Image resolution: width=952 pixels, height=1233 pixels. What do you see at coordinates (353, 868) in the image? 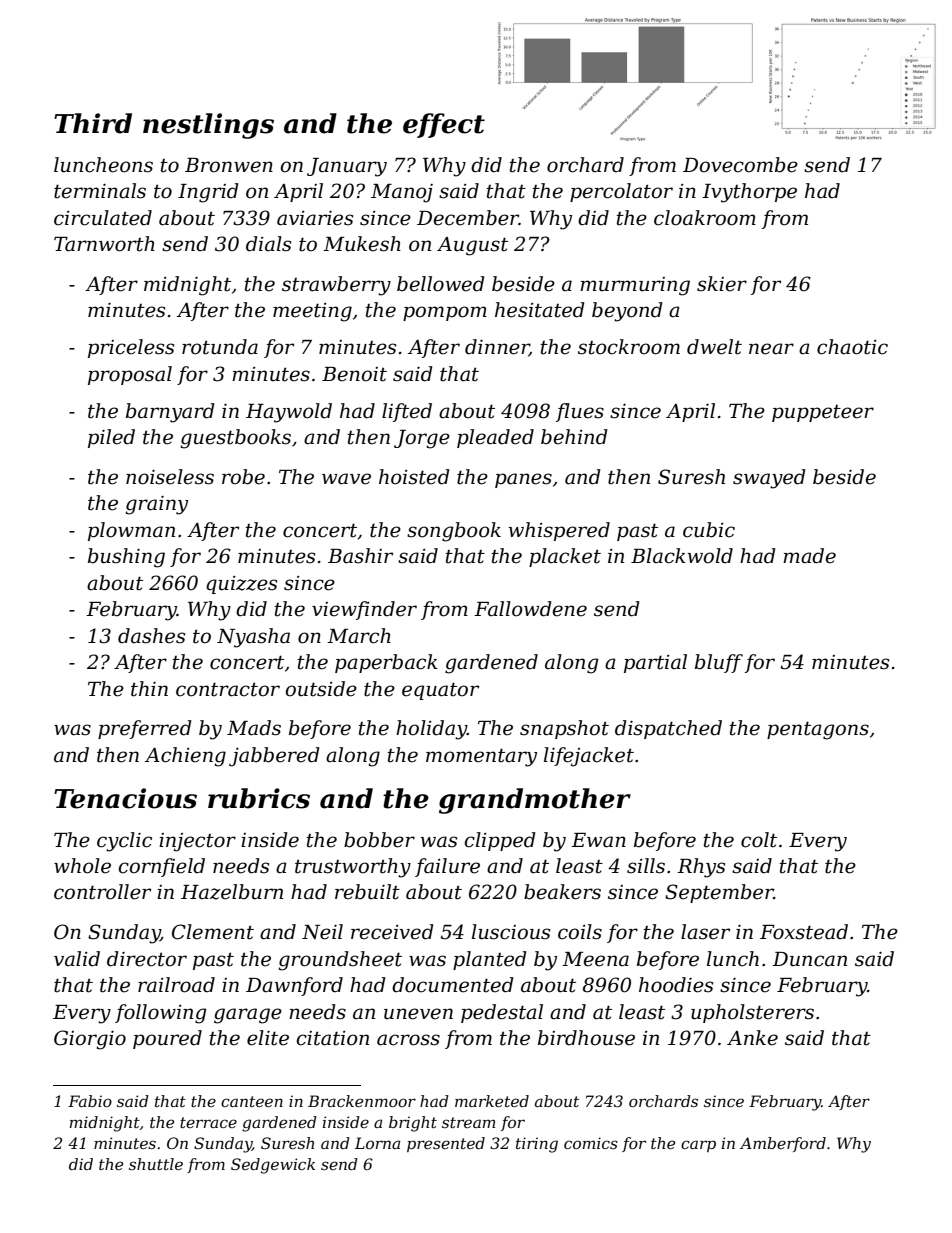
I see `trustworthy` at bounding box center [353, 868].
